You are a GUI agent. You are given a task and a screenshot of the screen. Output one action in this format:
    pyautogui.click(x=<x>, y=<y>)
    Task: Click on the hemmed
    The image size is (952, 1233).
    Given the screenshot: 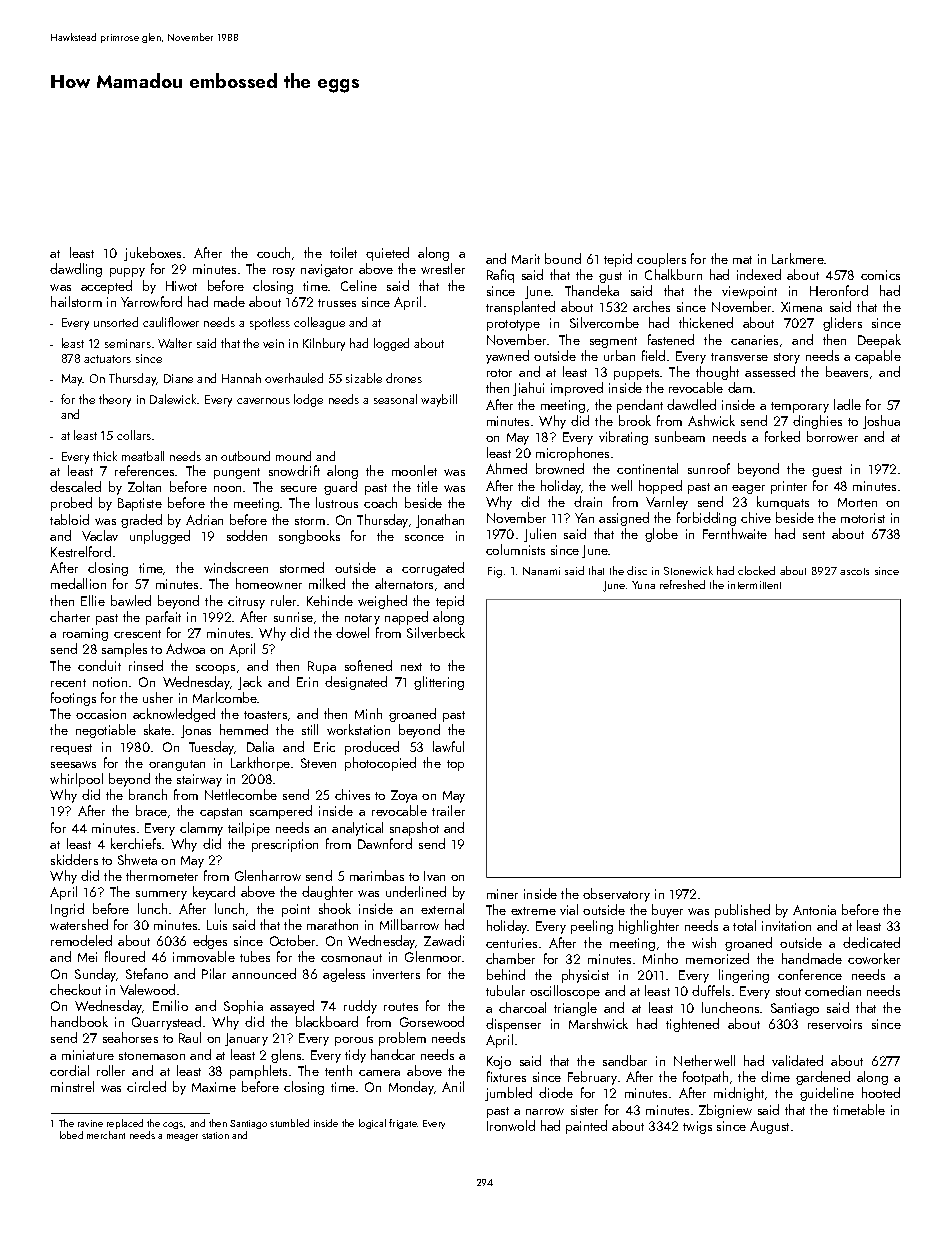 What is the action you would take?
    pyautogui.click(x=244, y=729)
